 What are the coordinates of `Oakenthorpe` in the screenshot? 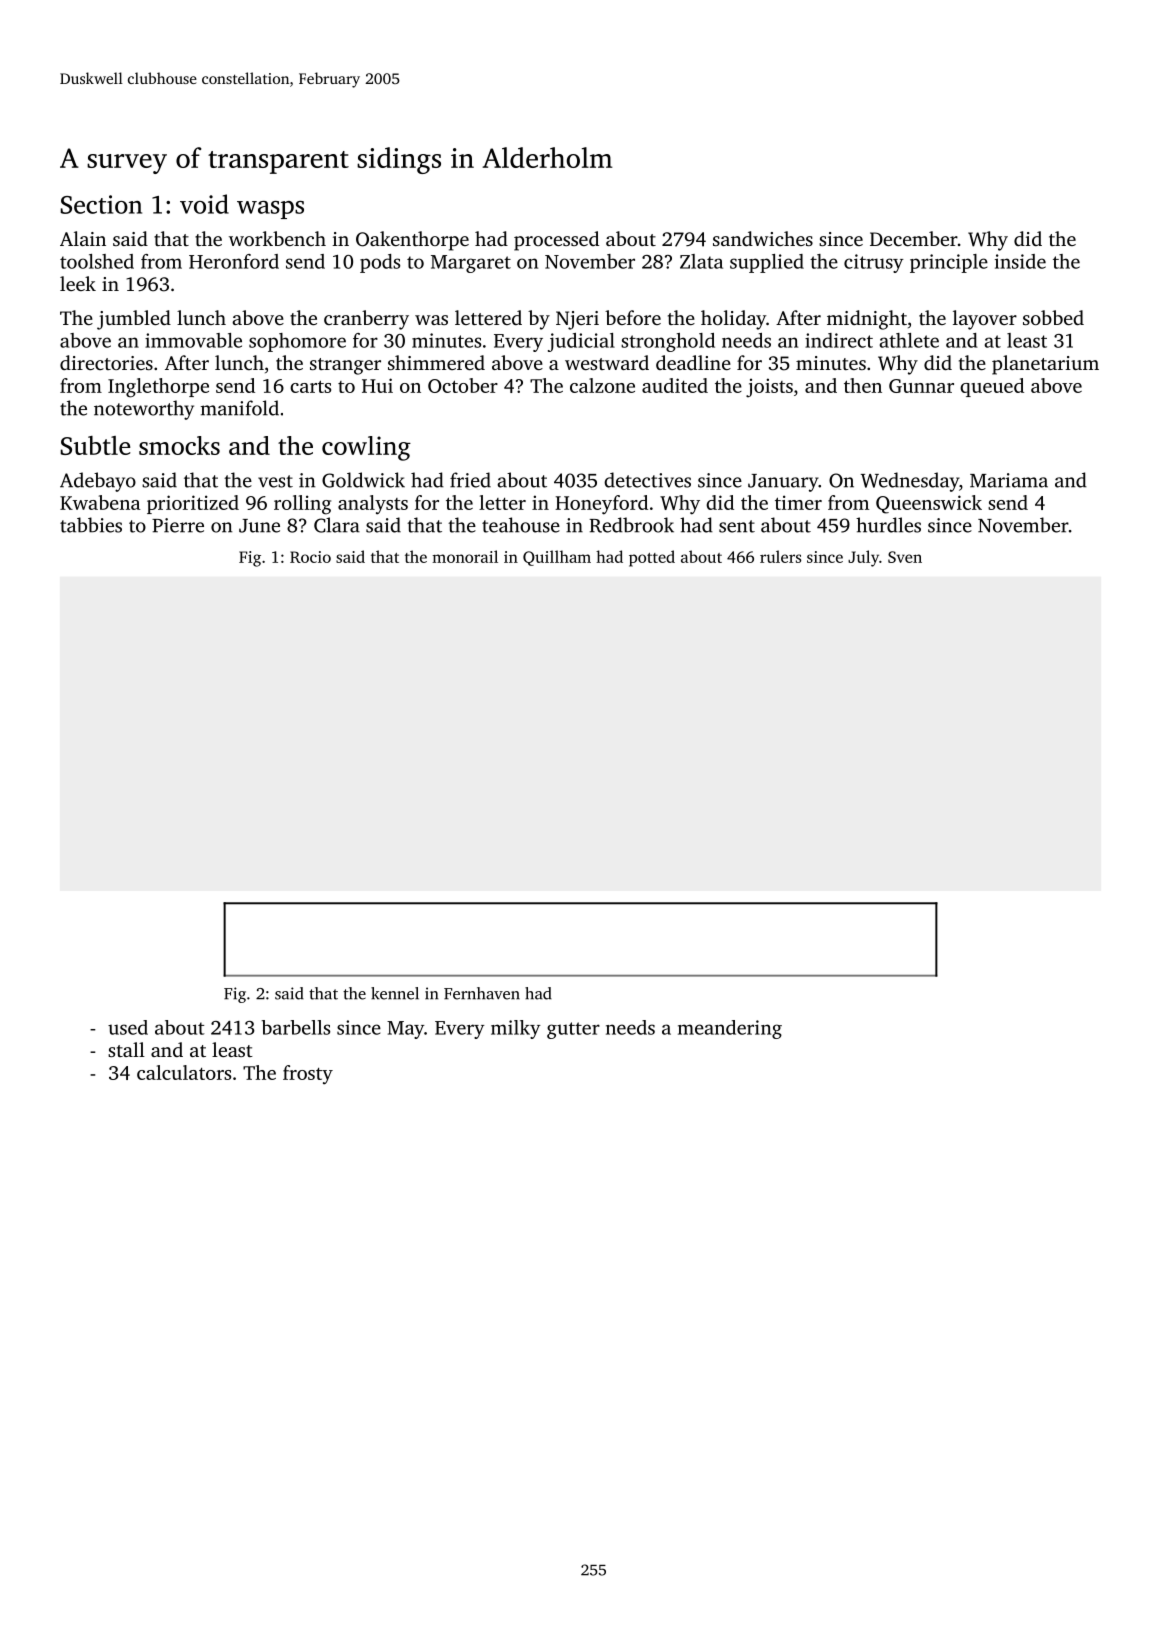 It's located at (412, 241).
